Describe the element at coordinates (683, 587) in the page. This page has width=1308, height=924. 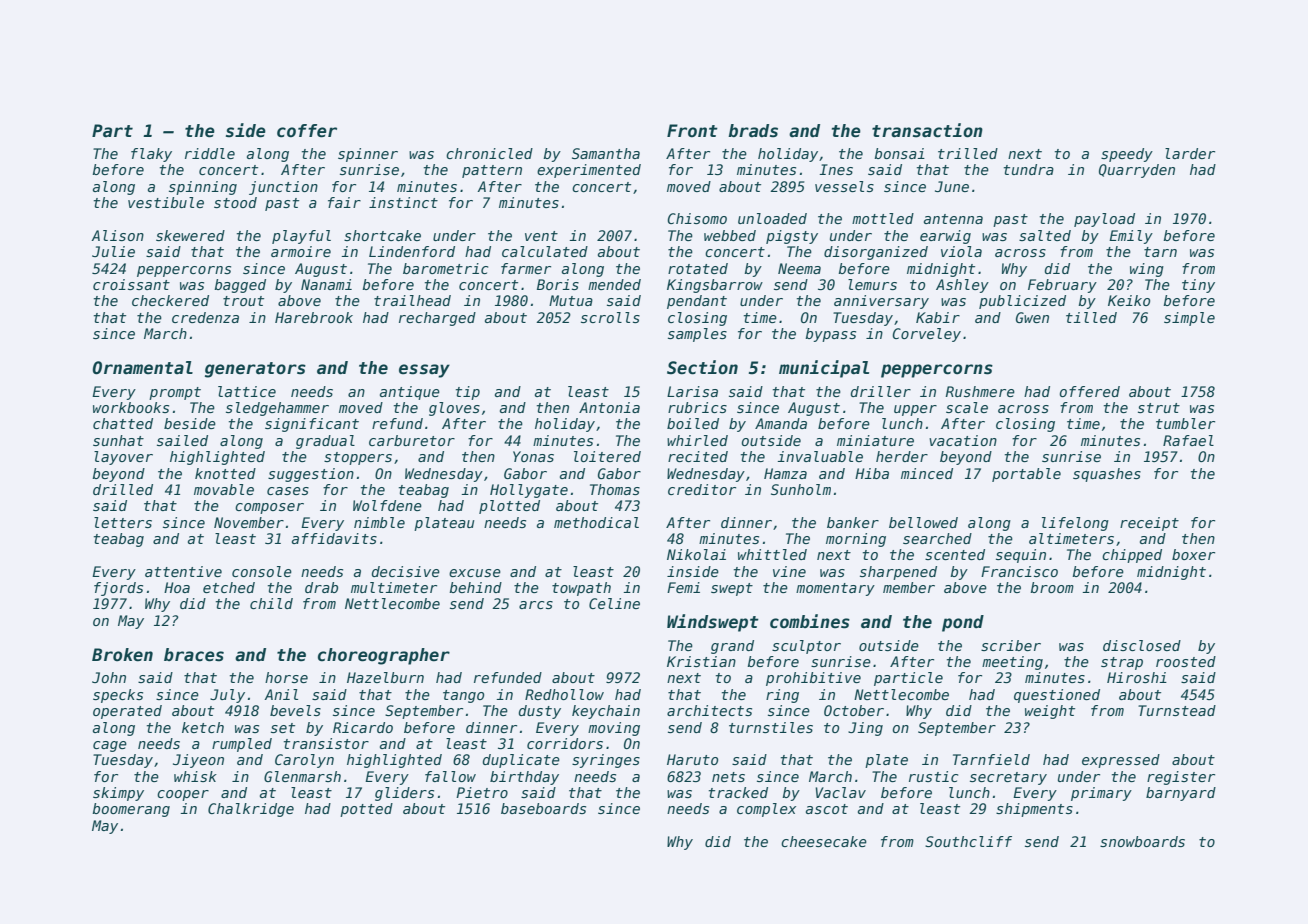
I see `Femi` at that location.
